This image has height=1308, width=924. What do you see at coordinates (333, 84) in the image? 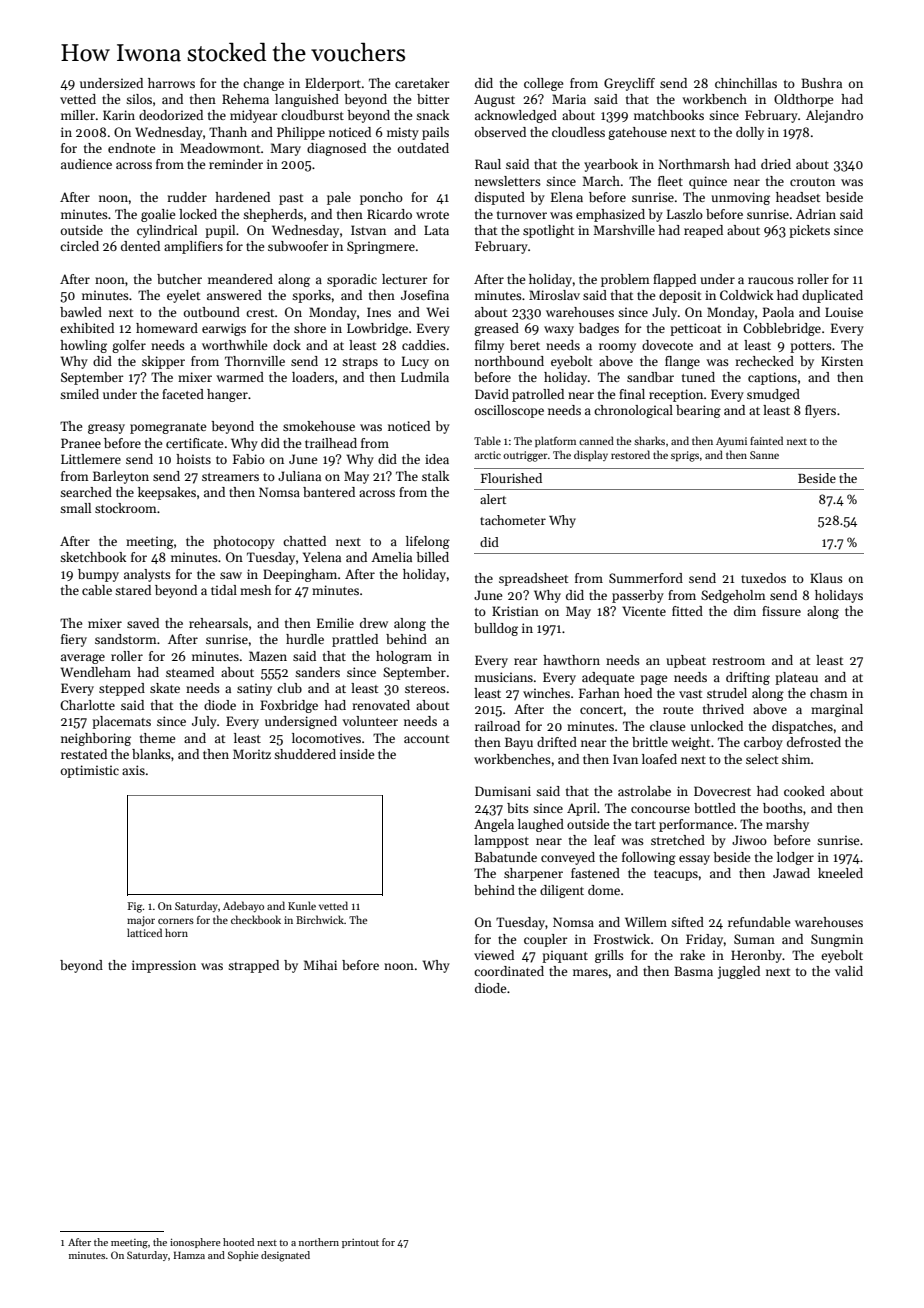
I see `Elderport` at bounding box center [333, 84].
